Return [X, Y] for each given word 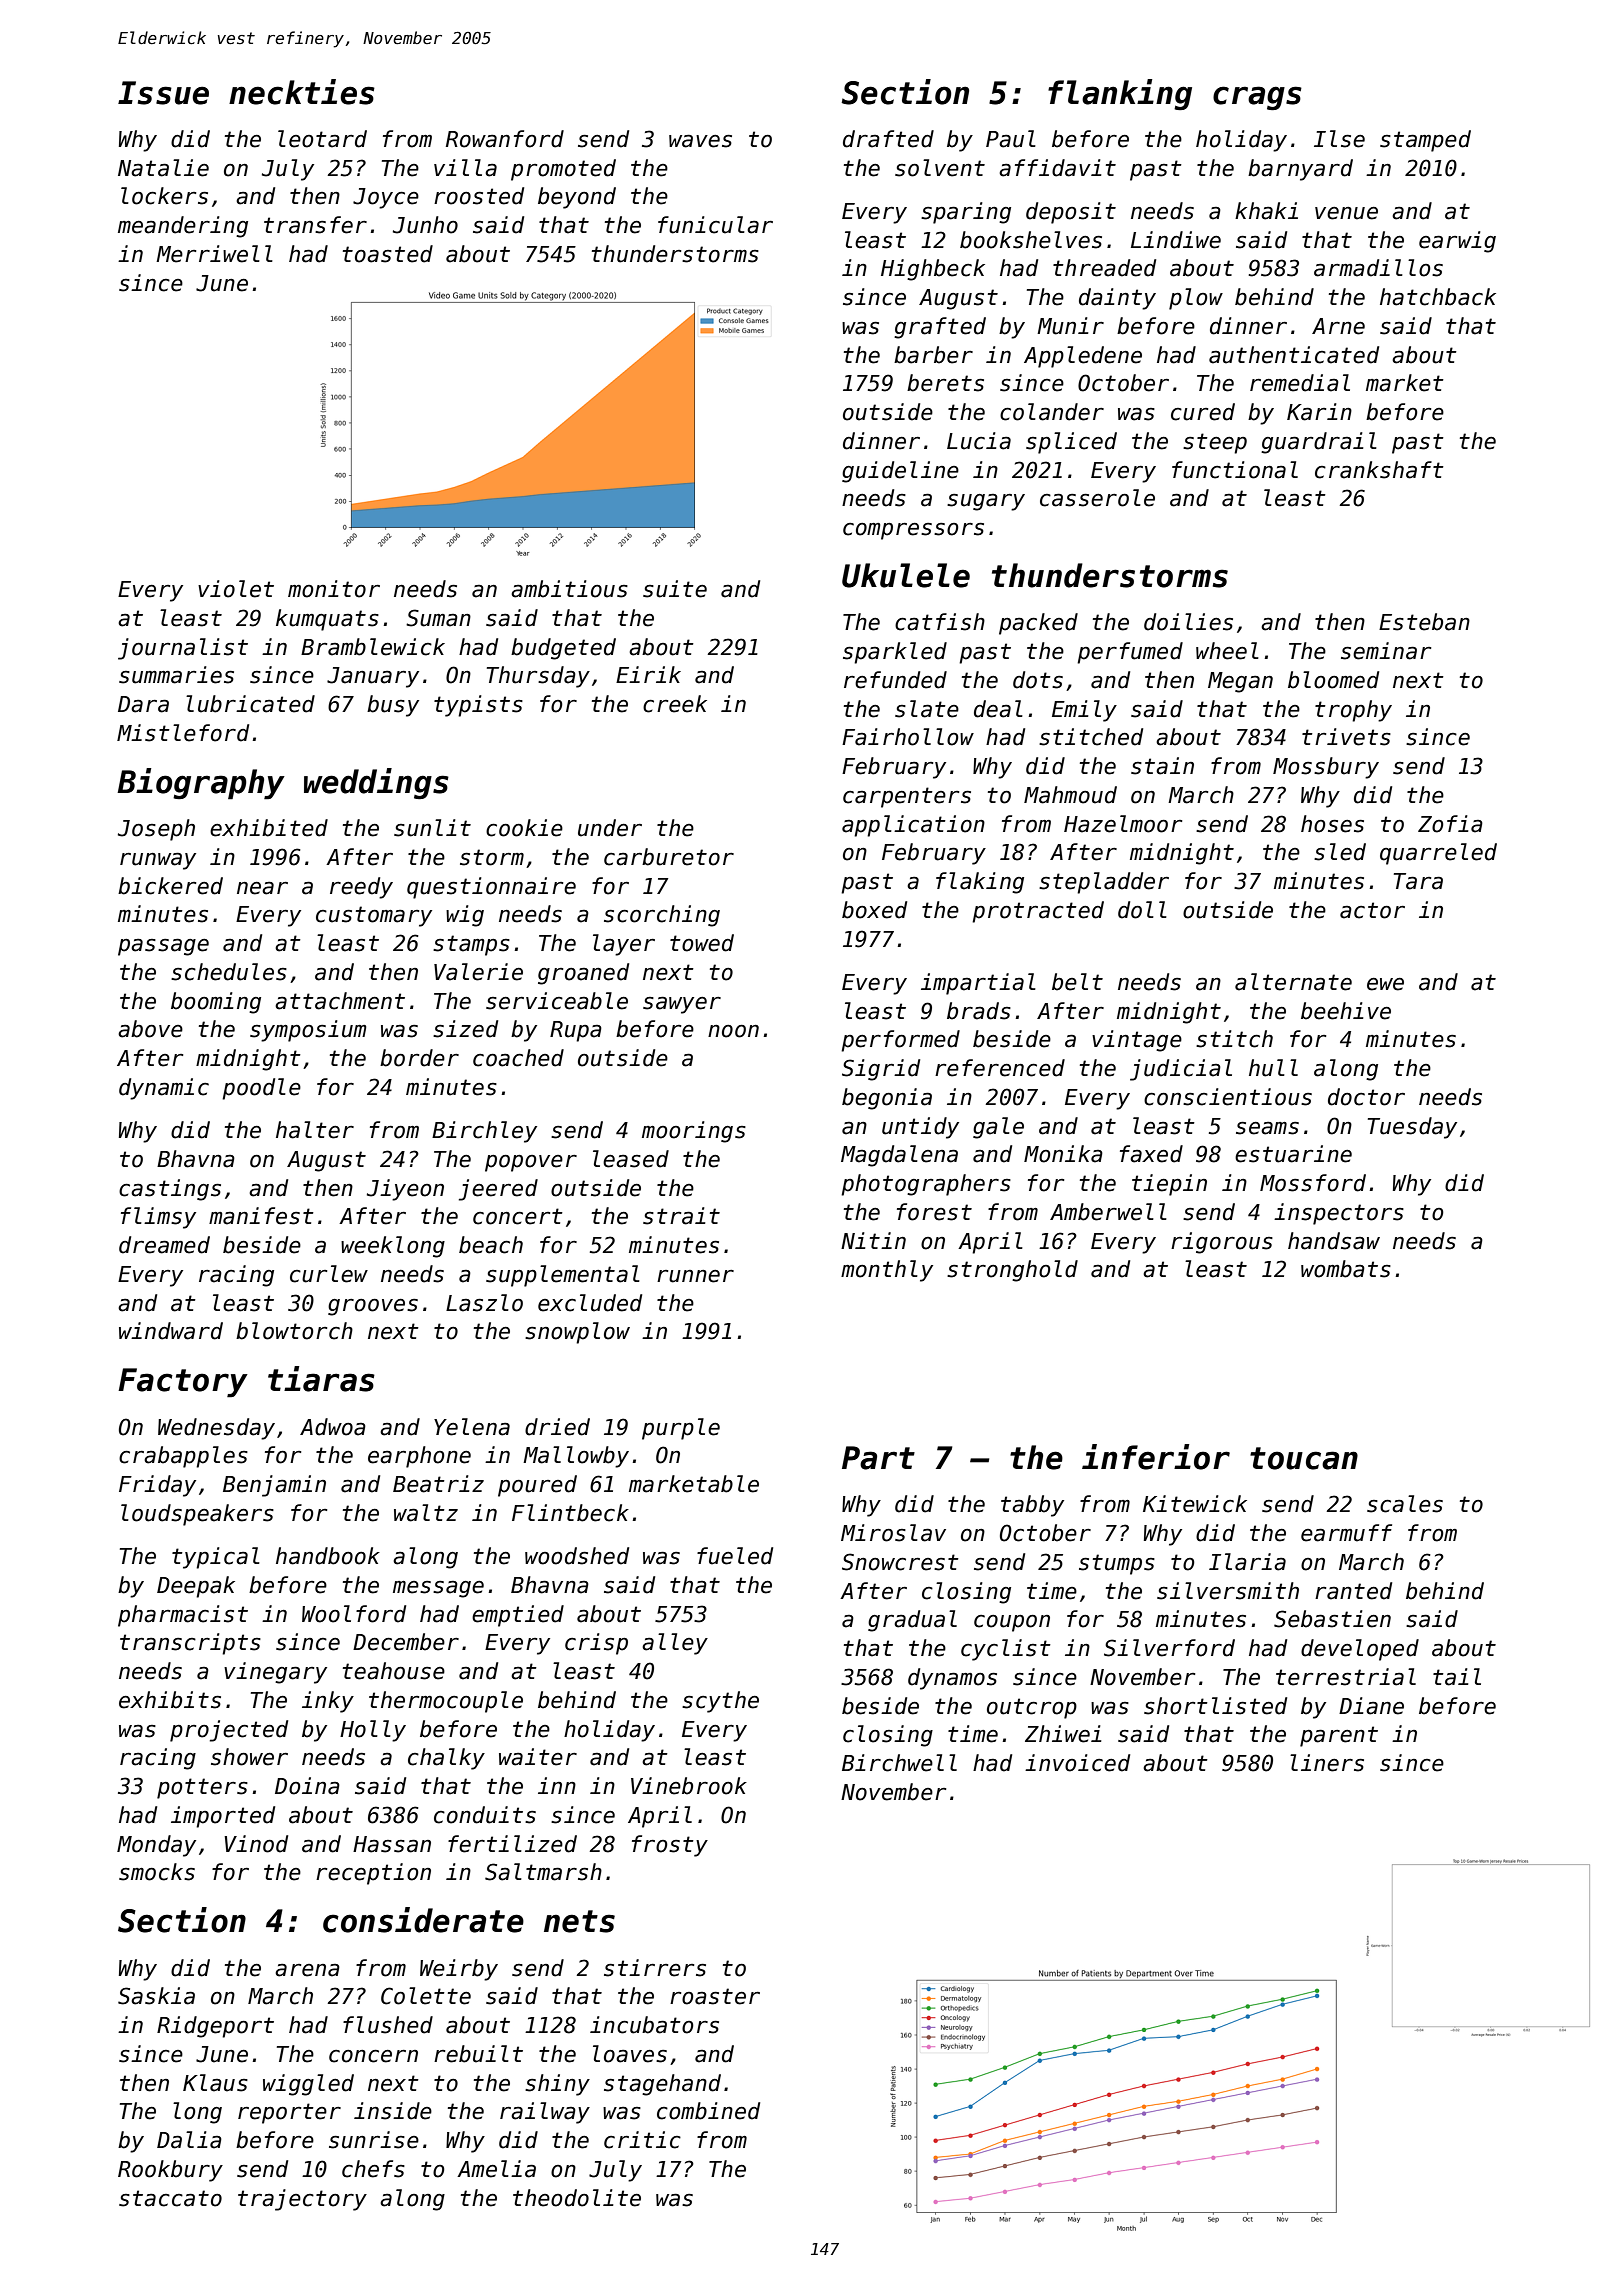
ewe [1385, 984]
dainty [1117, 299]
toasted [388, 254]
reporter [289, 2113]
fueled [735, 1556]
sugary [986, 502]
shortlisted [1215, 1706]
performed [900, 1041]
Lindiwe [1176, 240]
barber [933, 355]
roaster [715, 1996]
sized [465, 1029]
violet [236, 589]
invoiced [1077, 1763]
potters [202, 1788]
